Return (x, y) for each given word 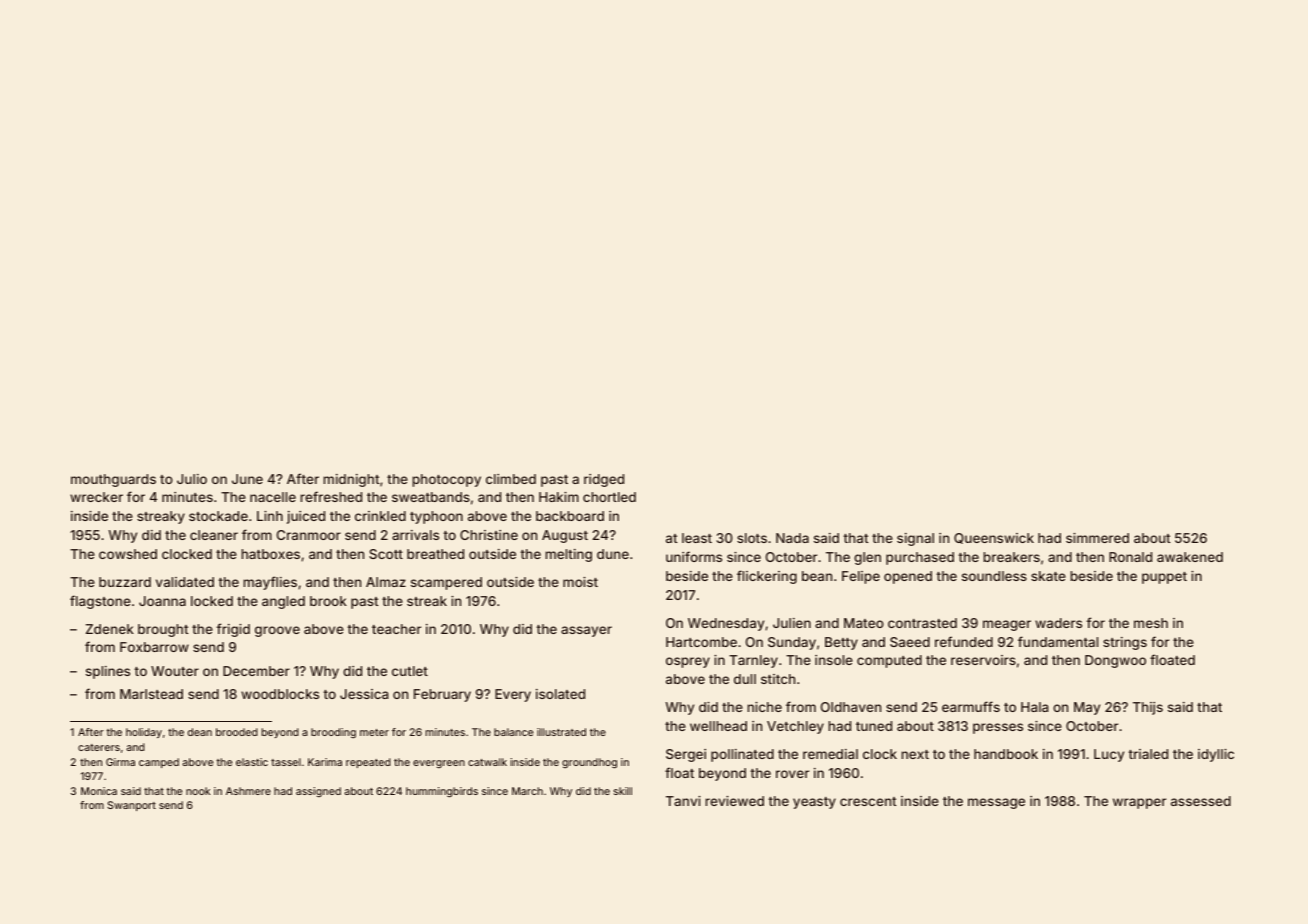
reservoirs (983, 660)
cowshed (128, 554)
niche (764, 707)
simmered (1097, 538)
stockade (218, 516)
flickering (767, 577)
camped (159, 763)
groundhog (589, 763)
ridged (604, 480)
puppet (1164, 578)
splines (108, 672)
